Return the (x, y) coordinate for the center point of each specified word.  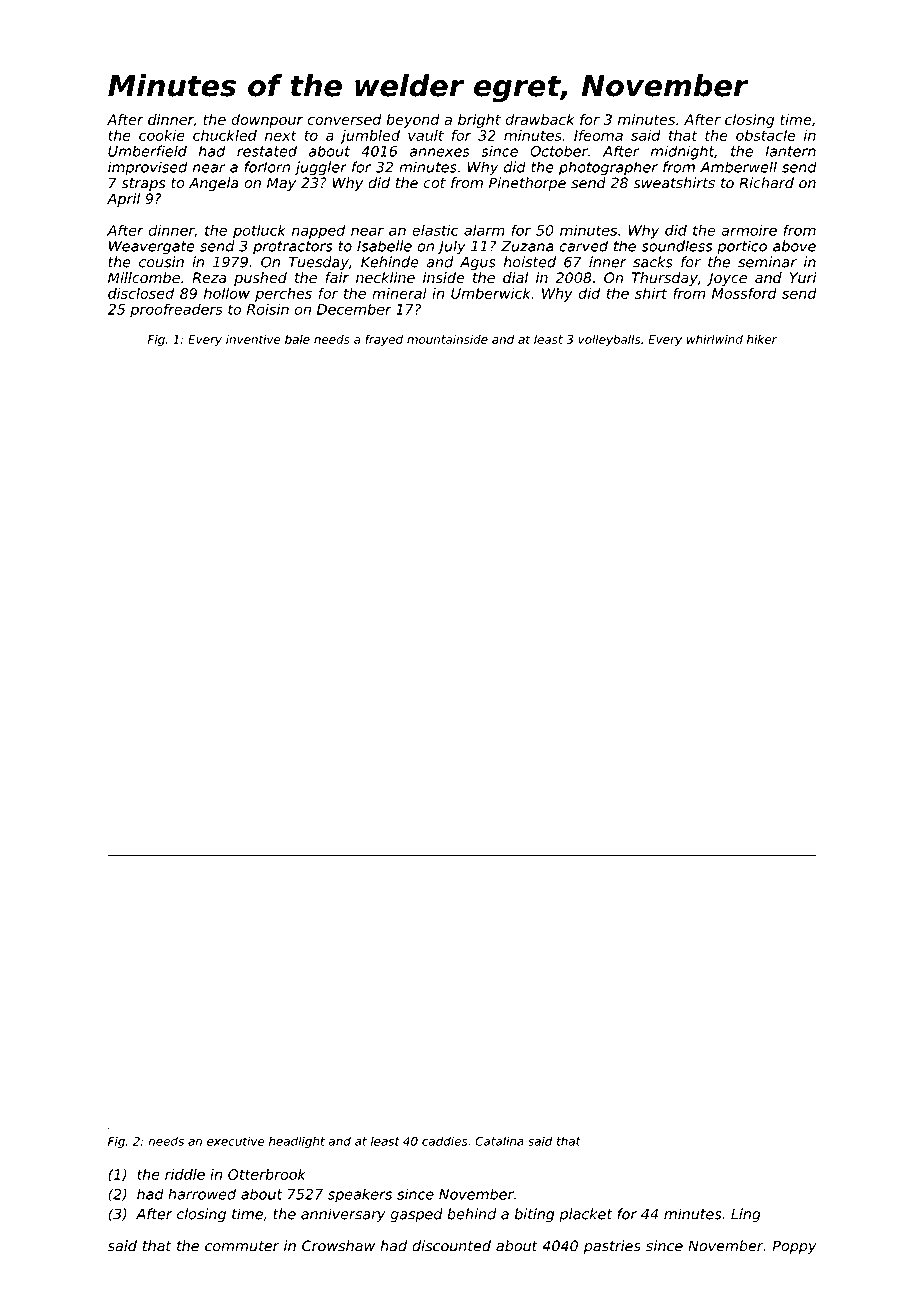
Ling (746, 1215)
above (794, 246)
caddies (445, 1141)
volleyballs (609, 340)
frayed (384, 340)
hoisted (530, 262)
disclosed (141, 293)
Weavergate (152, 248)
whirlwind (715, 339)
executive (235, 1141)
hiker (762, 339)
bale (297, 339)
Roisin (268, 309)
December (354, 309)
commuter (242, 1246)
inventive (253, 339)
